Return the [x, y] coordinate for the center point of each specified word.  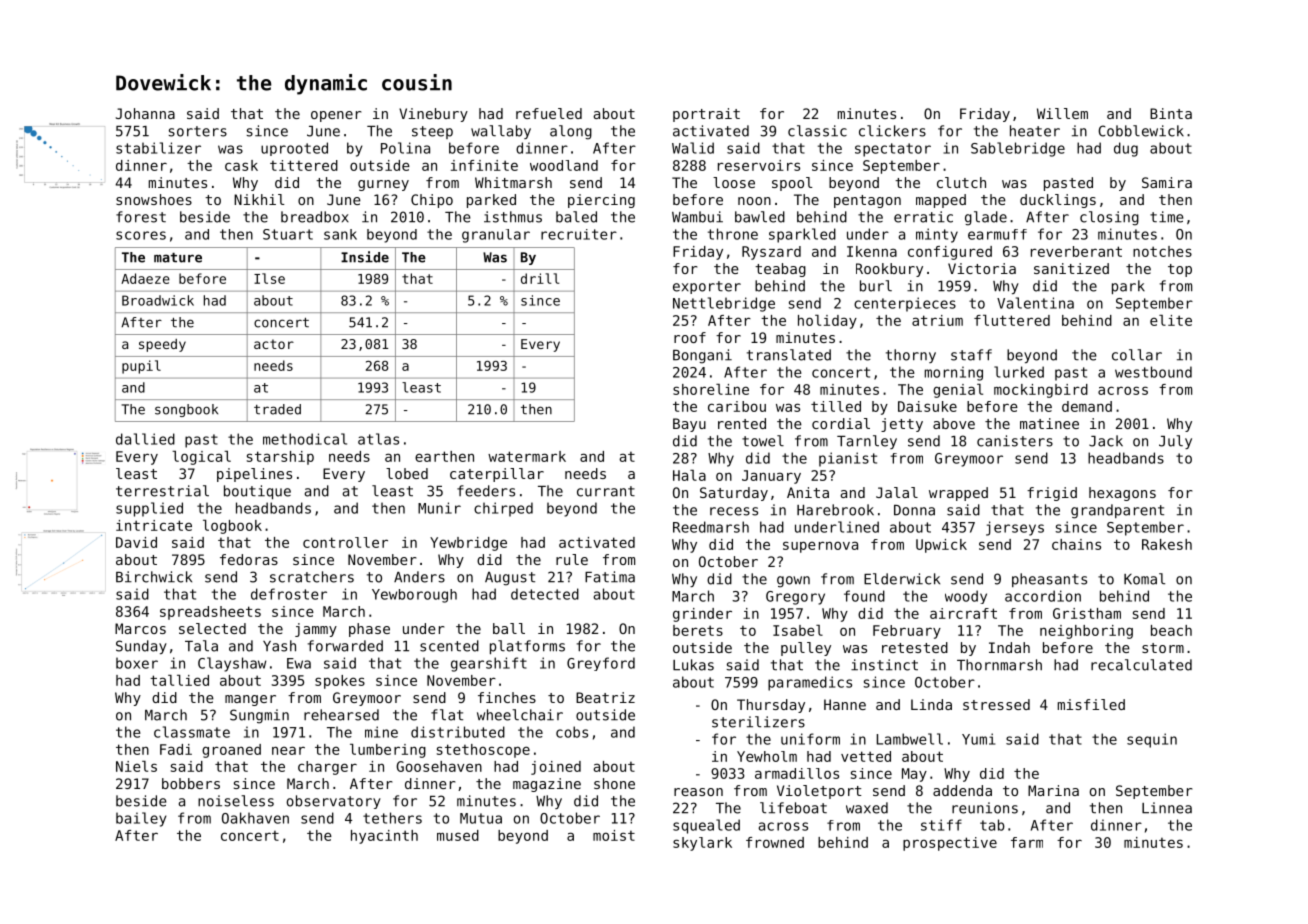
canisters [1015, 441]
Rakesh [1167, 544]
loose [734, 182]
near [288, 750]
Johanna [145, 113]
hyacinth [384, 837]
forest [141, 217]
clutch [961, 182]
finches [507, 697]
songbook [186, 410]
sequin [1152, 740]
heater [1035, 131]
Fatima [610, 577]
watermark [527, 456]
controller [345, 542]
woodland [564, 165]
